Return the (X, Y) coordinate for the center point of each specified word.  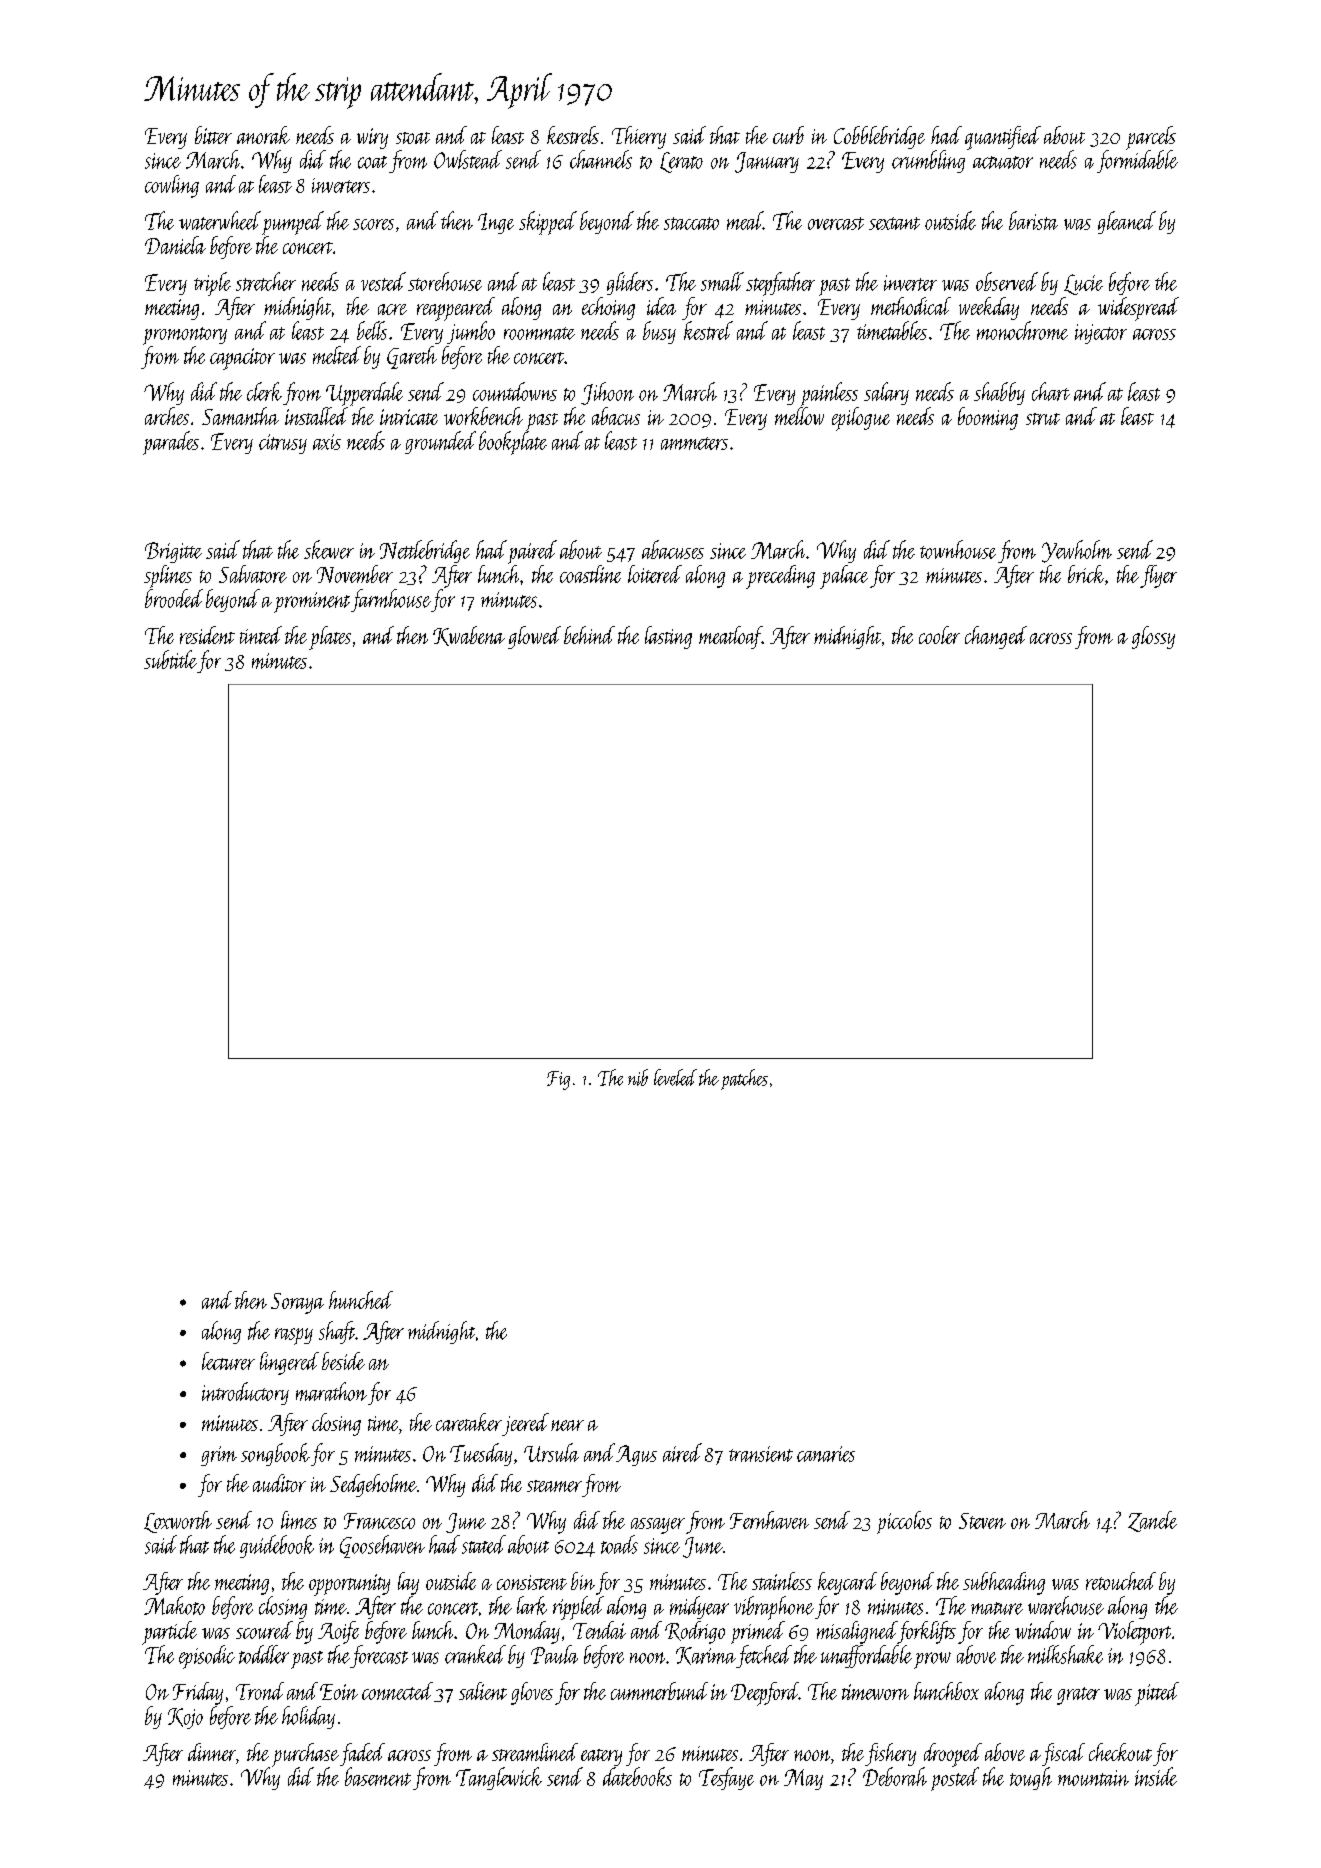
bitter (213, 135)
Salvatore (253, 574)
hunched (361, 1300)
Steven (982, 1521)
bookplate (513, 443)
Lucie (1083, 284)
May (803, 1779)
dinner (212, 1752)
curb (788, 135)
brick (1086, 574)
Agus (636, 1455)
